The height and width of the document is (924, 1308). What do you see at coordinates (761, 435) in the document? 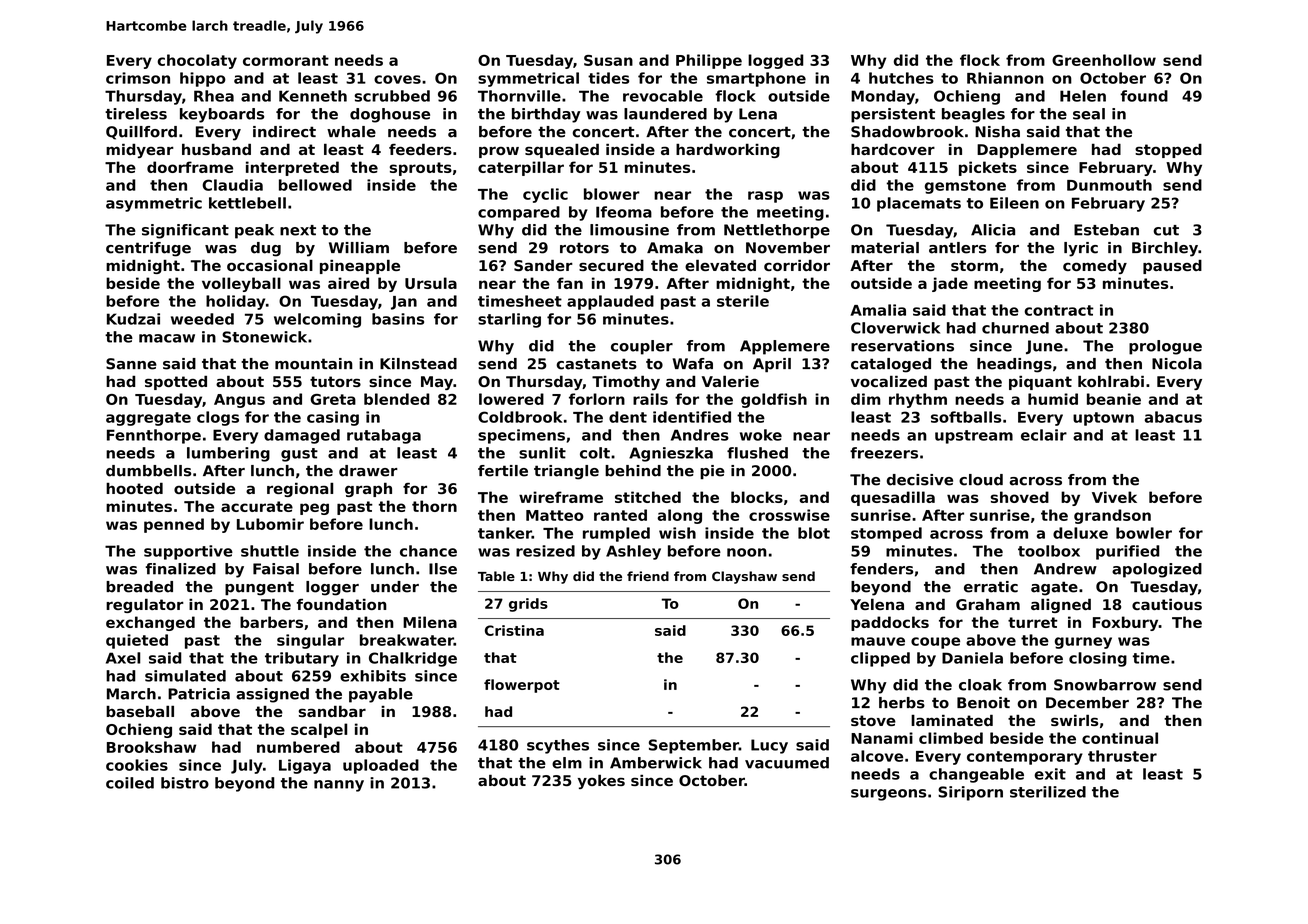
I see `woke` at bounding box center [761, 435].
